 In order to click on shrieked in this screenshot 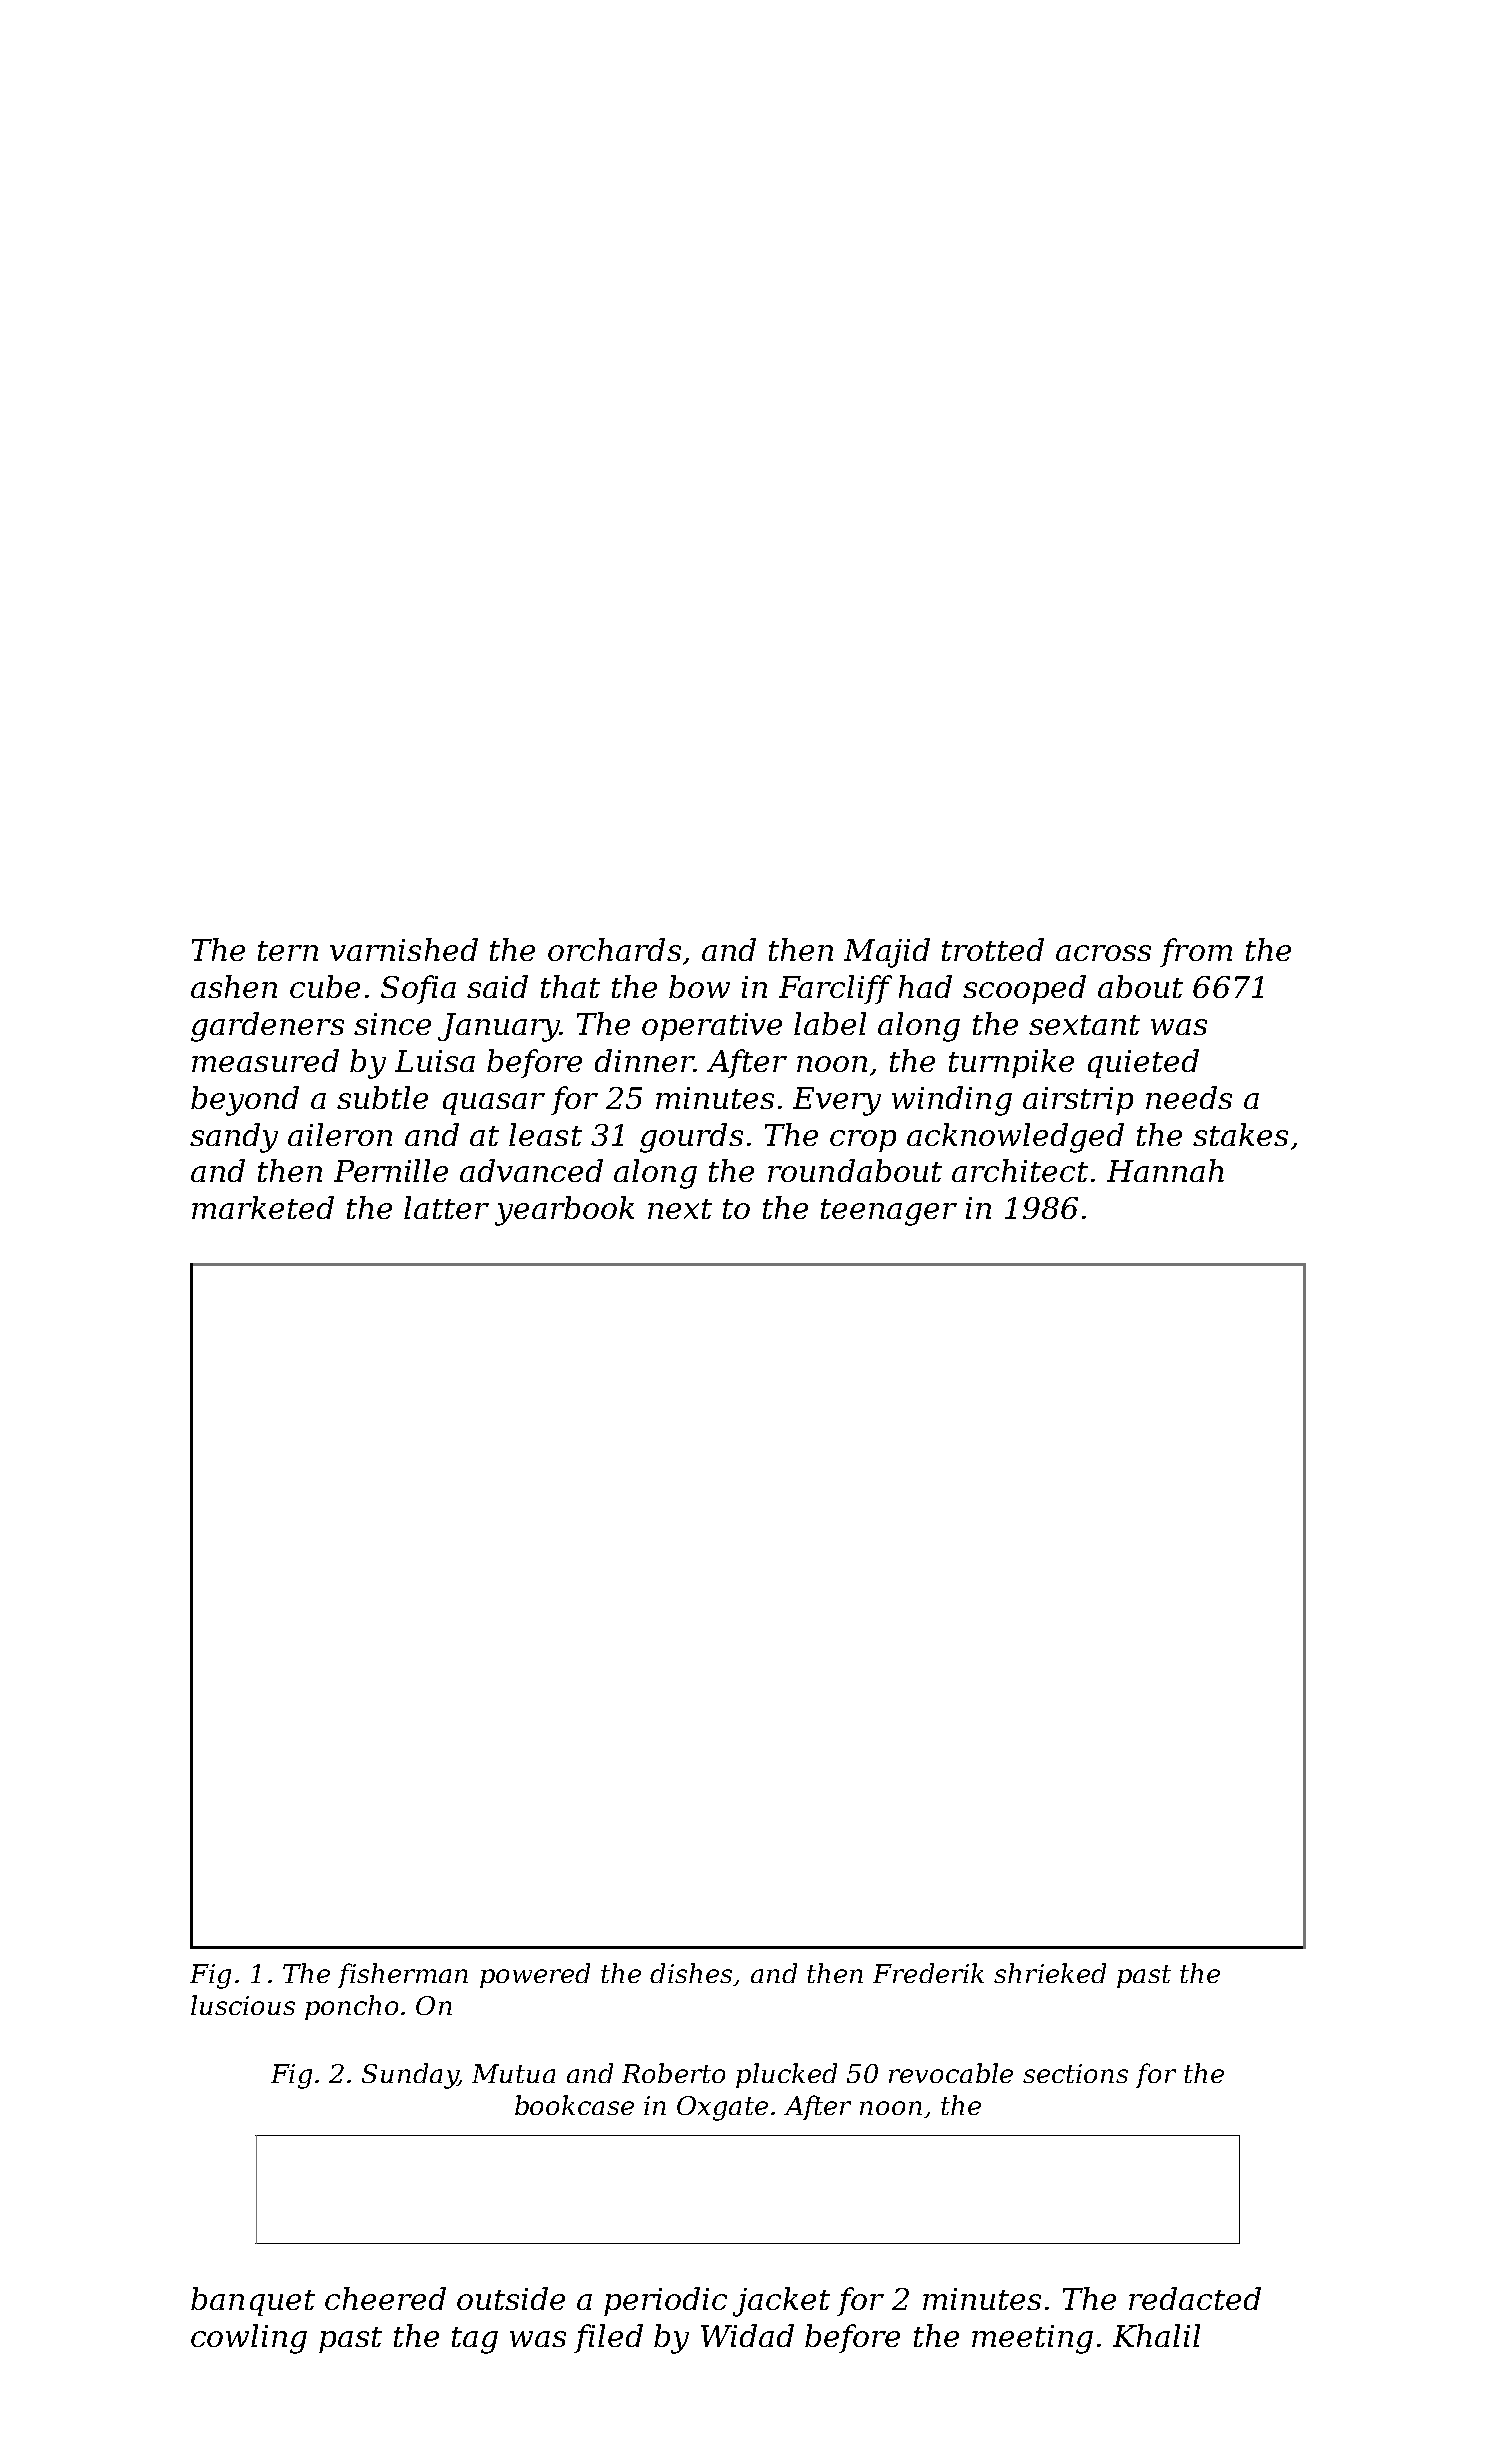, I will do `click(1050, 1973)`.
